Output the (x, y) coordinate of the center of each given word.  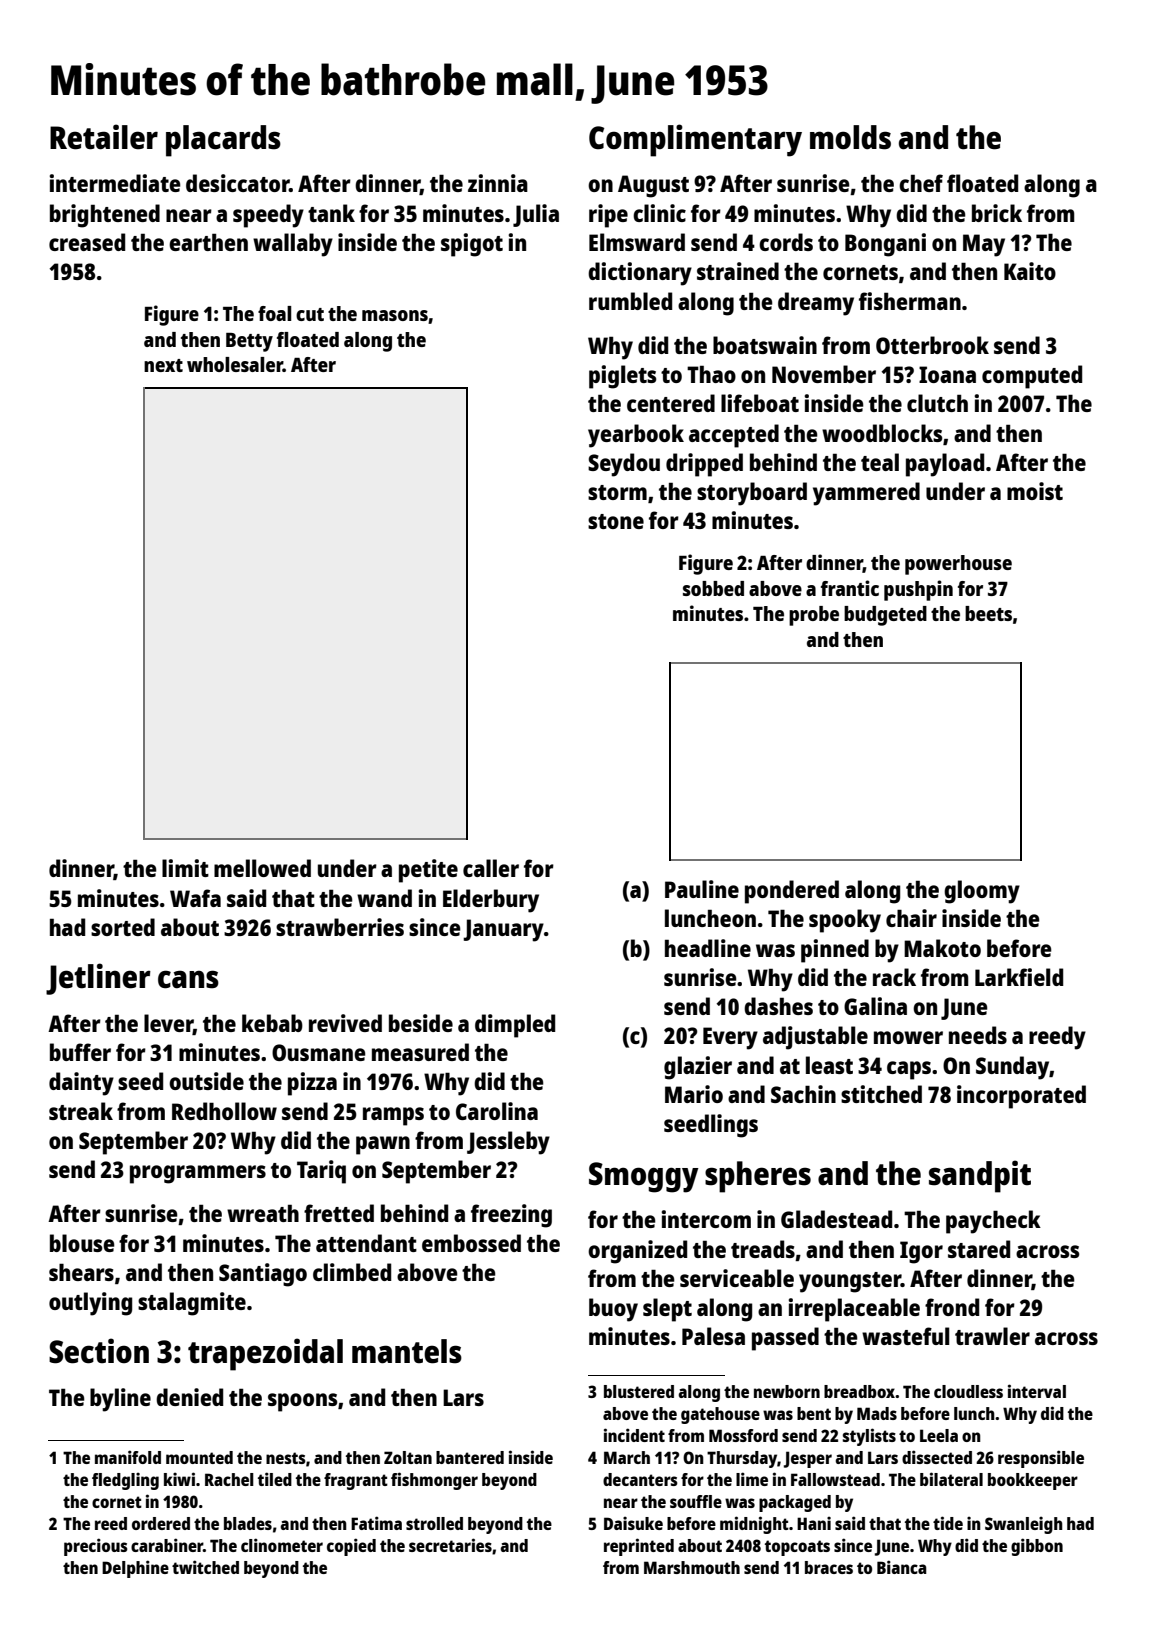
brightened (105, 216)
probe (814, 616)
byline (120, 1400)
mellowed (262, 868)
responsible (1041, 1459)
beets (988, 613)
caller (491, 868)
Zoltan (408, 1457)
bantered (470, 1457)
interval (1037, 1391)
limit (185, 868)
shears (81, 1272)
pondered (792, 892)
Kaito (1030, 271)
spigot (472, 245)
